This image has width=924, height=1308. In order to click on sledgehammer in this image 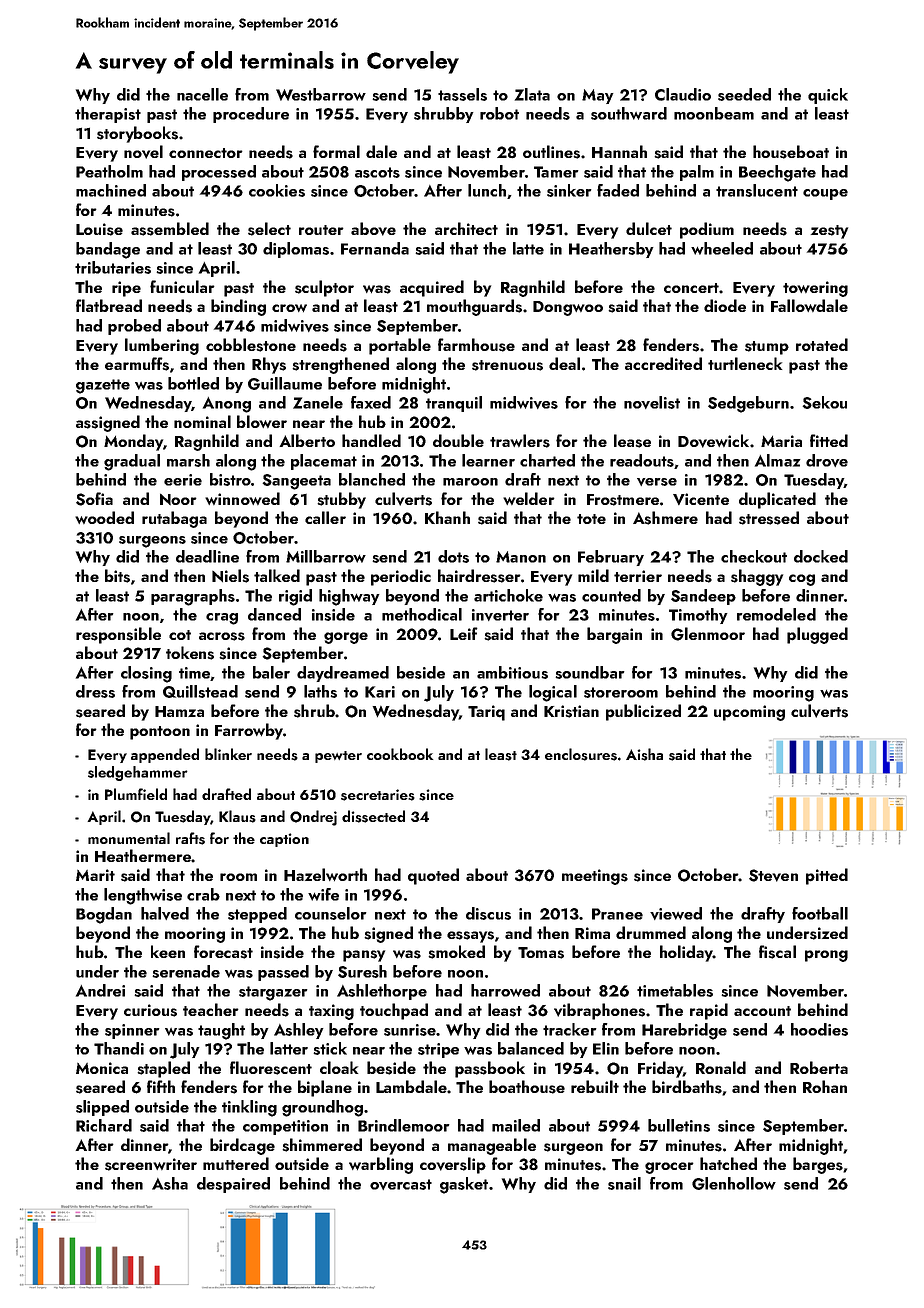, I will do `click(138, 773)`.
